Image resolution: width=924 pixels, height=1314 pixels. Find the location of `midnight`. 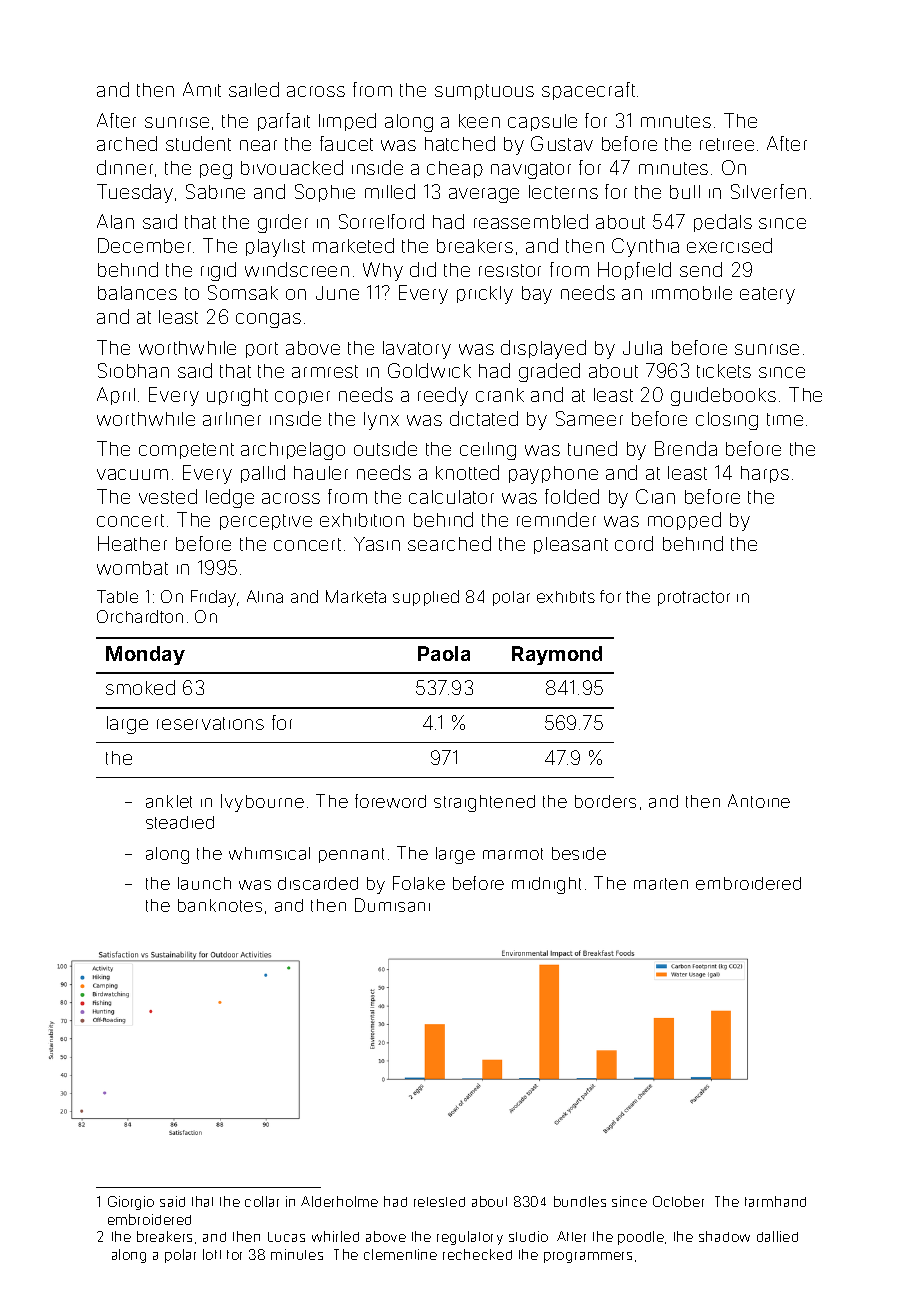

midnight is located at coordinates (546, 885).
